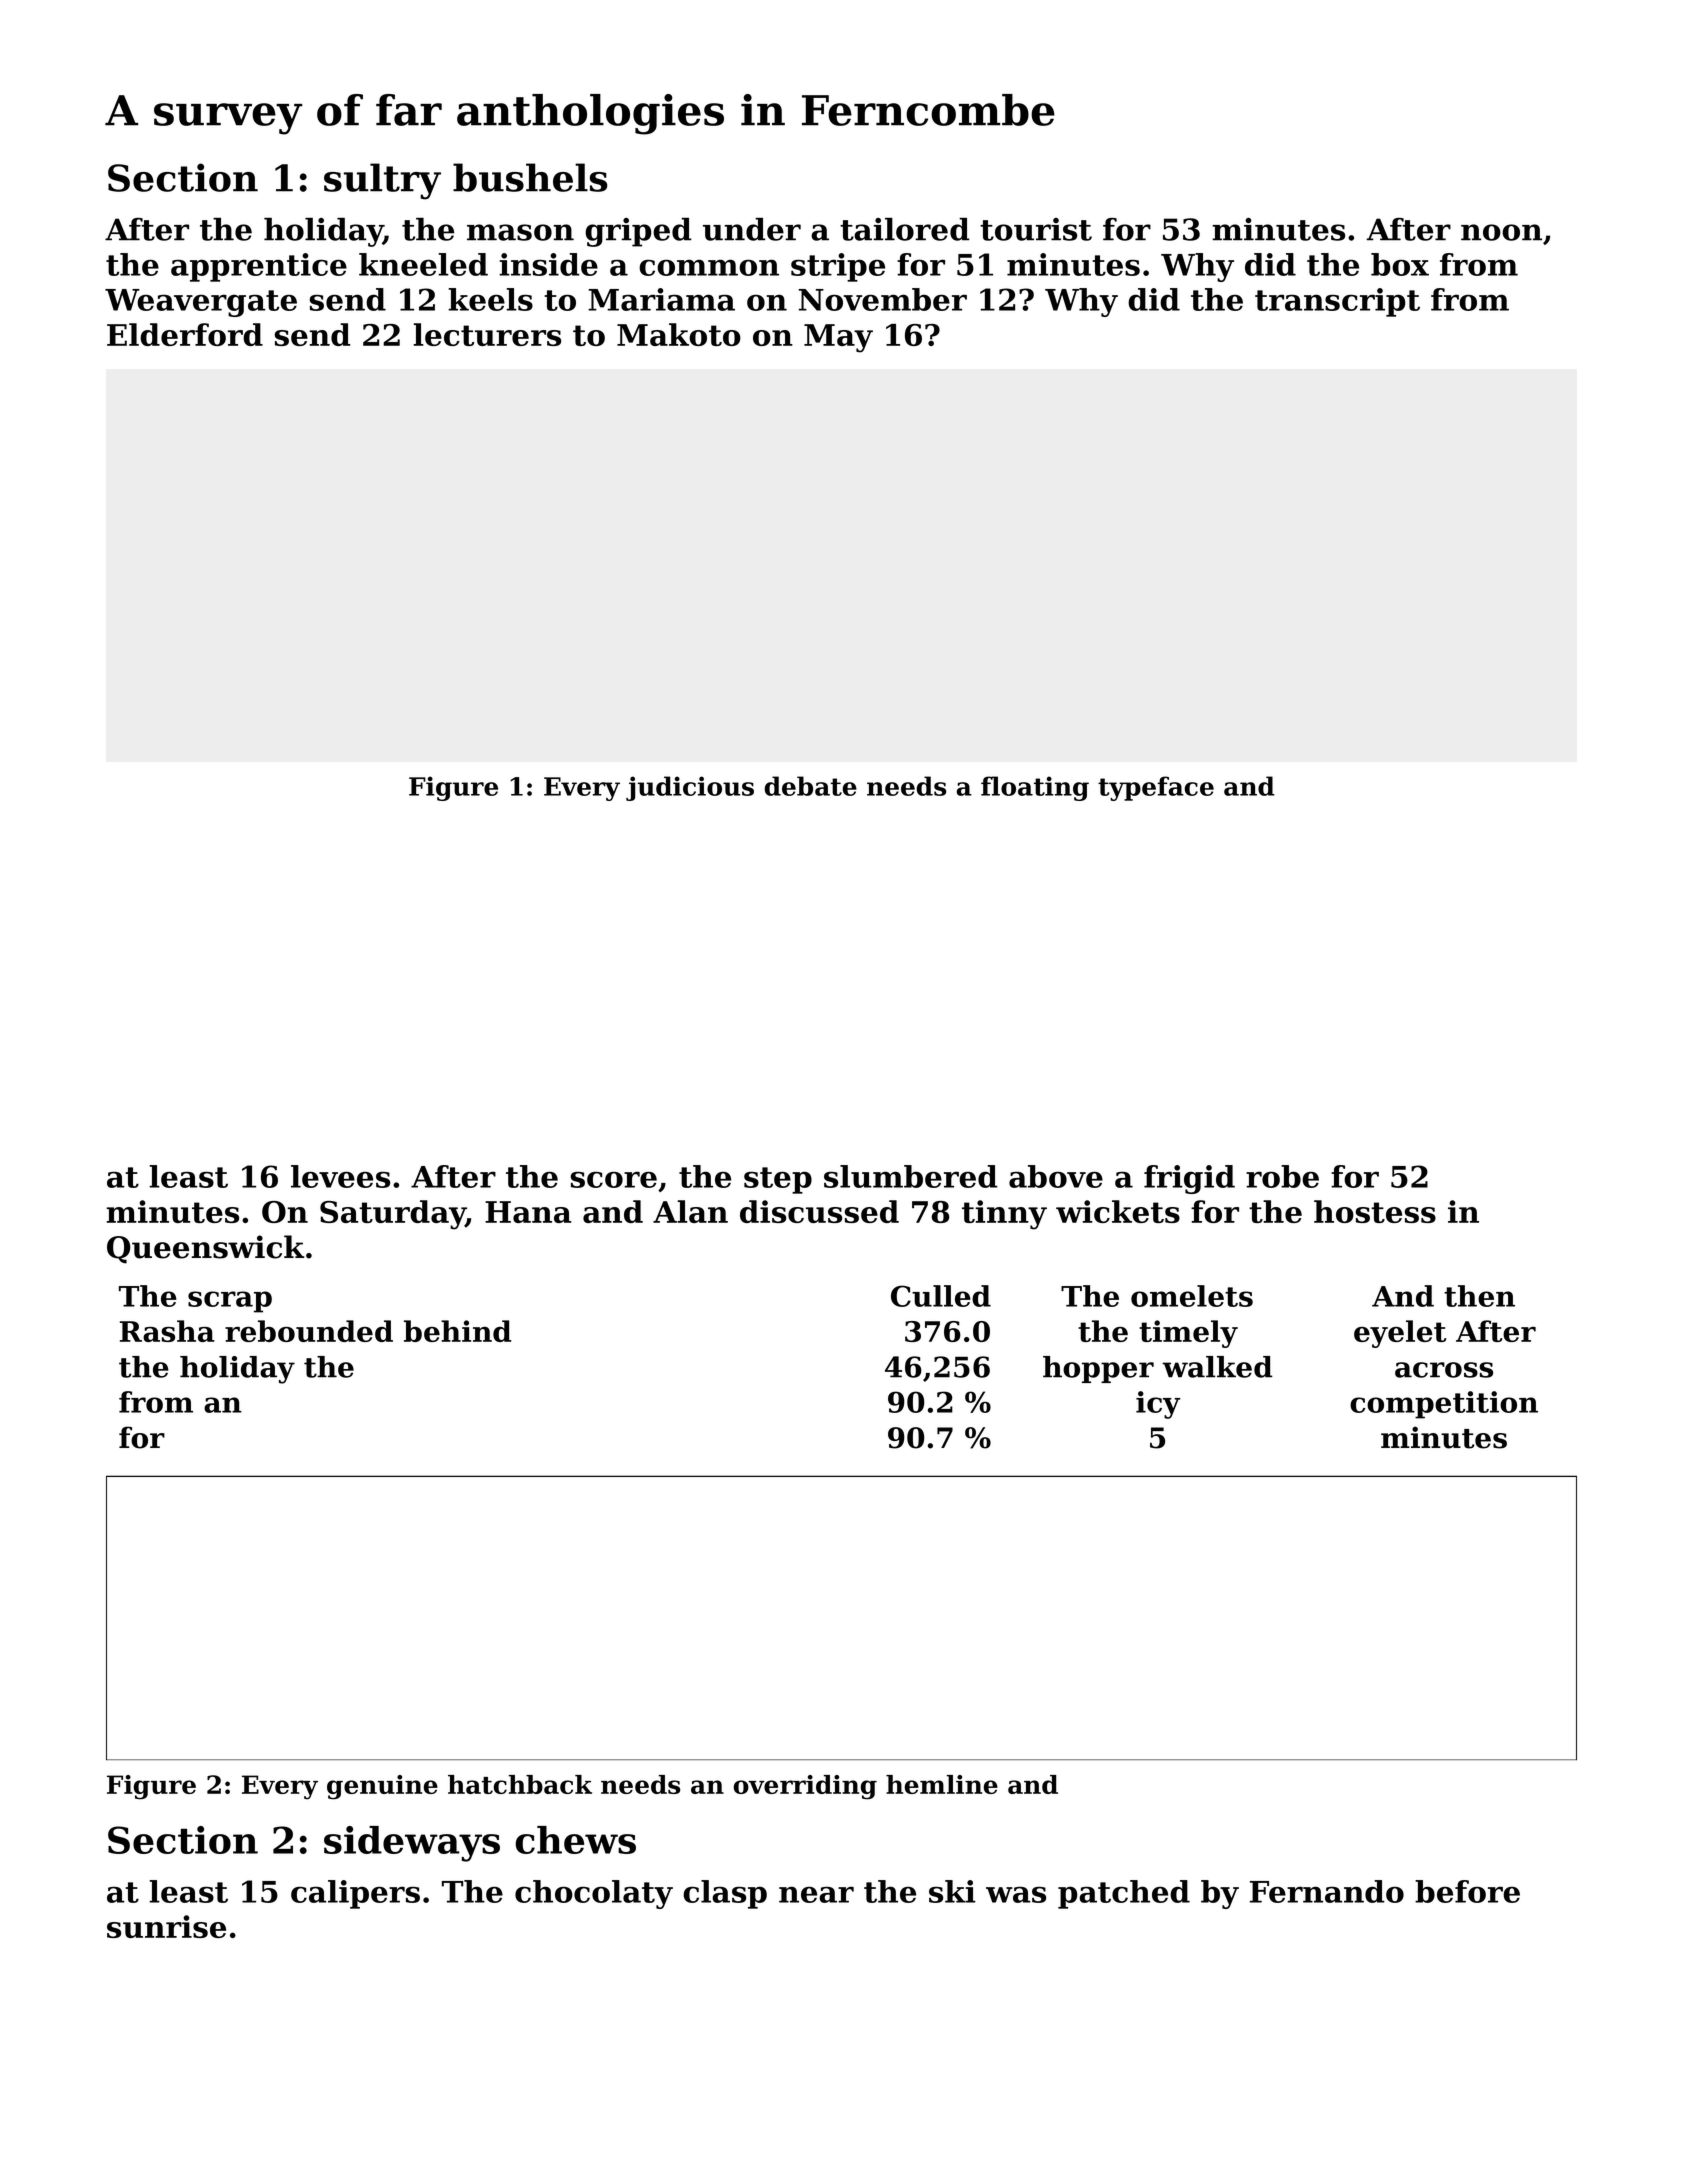 Image resolution: width=1683 pixels, height=2178 pixels. What do you see at coordinates (614, 1179) in the screenshot?
I see `score` at bounding box center [614, 1179].
